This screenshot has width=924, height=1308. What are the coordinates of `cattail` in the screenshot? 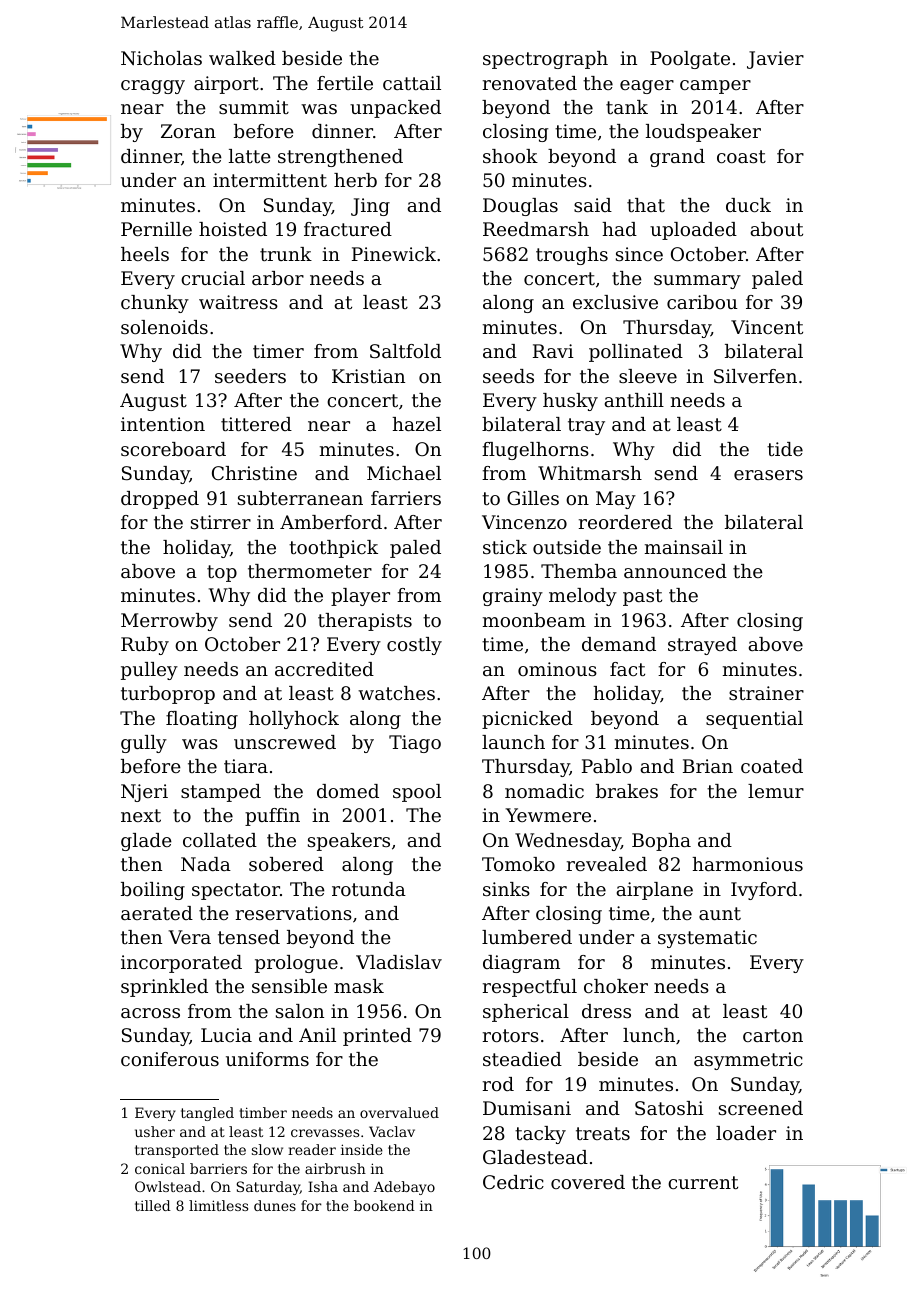 It's located at (412, 83).
